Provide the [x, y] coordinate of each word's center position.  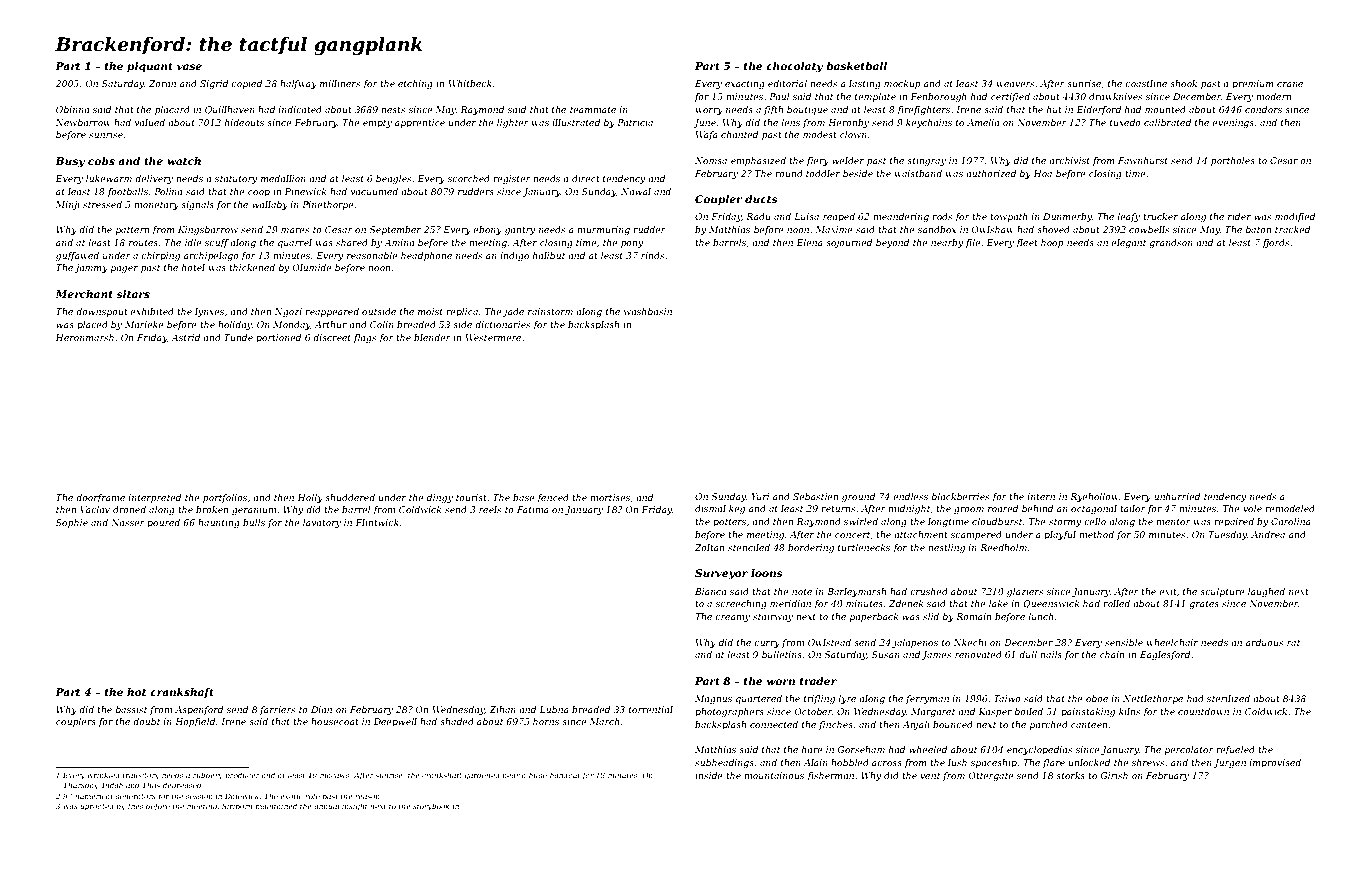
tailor [1133, 508]
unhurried [1177, 496]
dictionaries [503, 324]
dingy [440, 498]
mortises [610, 497]
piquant [150, 67]
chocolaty [794, 67]
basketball [856, 66]
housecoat [335, 721]
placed [92, 325]
